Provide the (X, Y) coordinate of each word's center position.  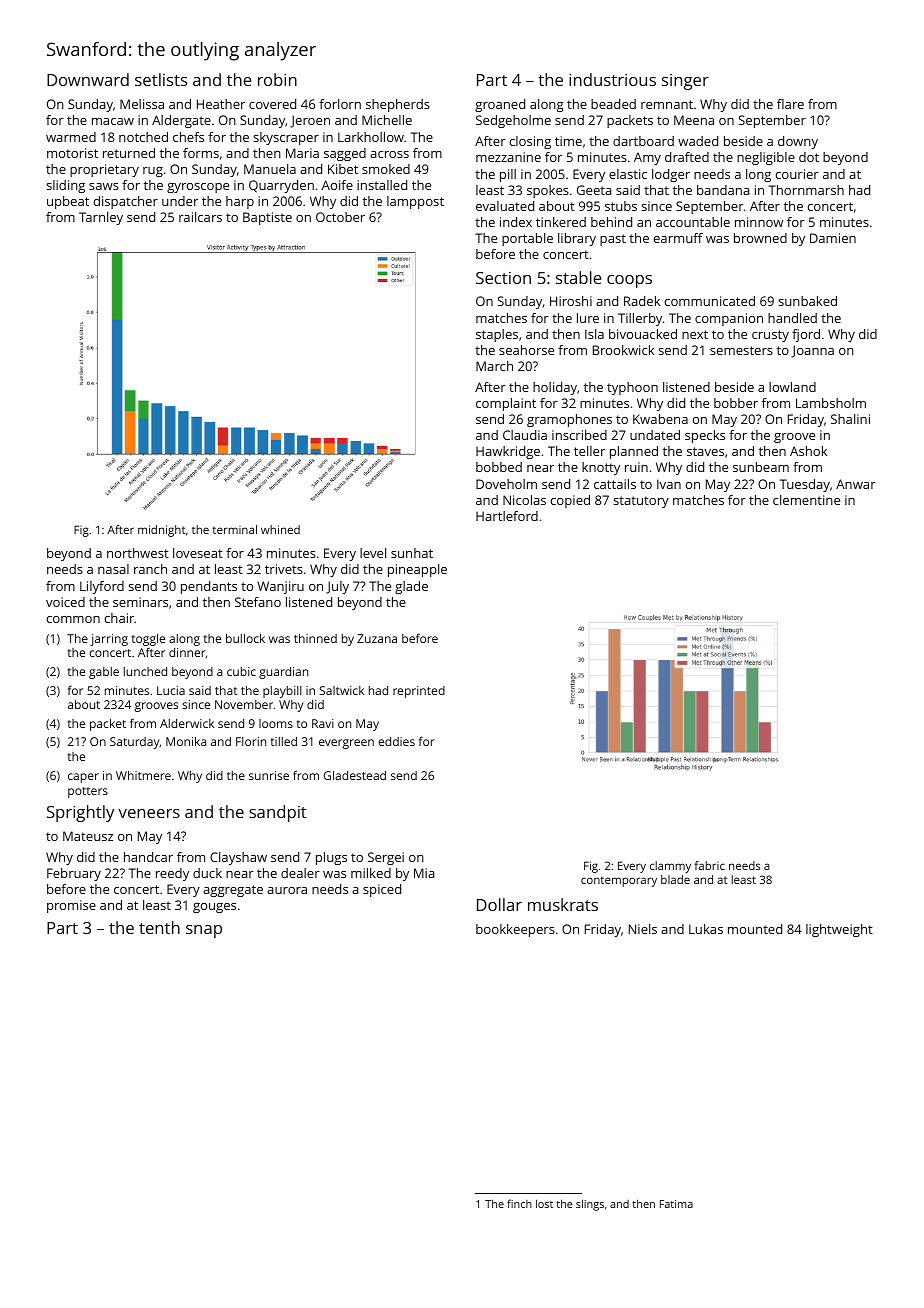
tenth (159, 927)
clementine (806, 500)
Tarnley (101, 218)
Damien (833, 238)
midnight (162, 531)
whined (280, 529)
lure (588, 318)
